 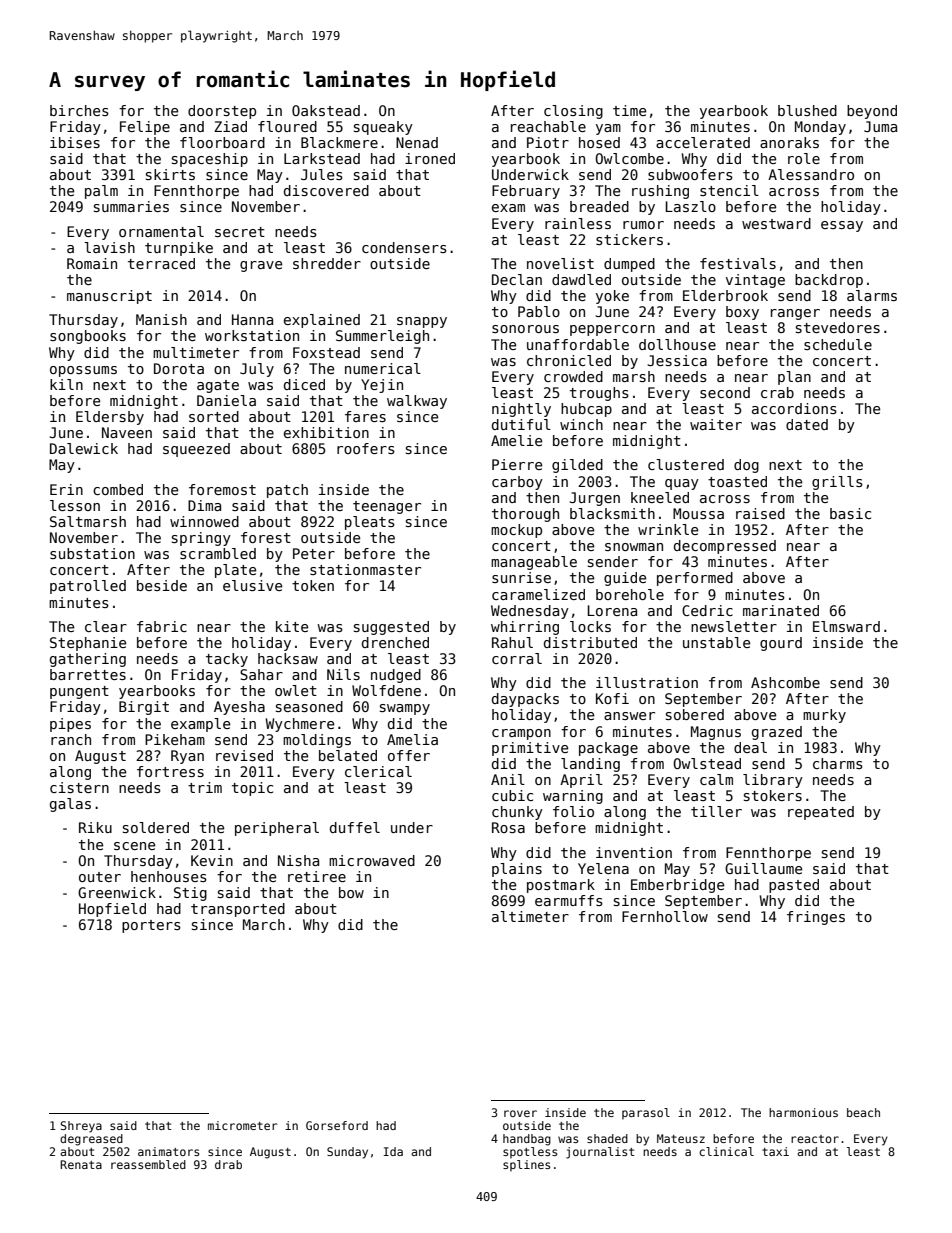 What do you see at coordinates (807, 110) in the screenshot?
I see `blushed` at bounding box center [807, 110].
